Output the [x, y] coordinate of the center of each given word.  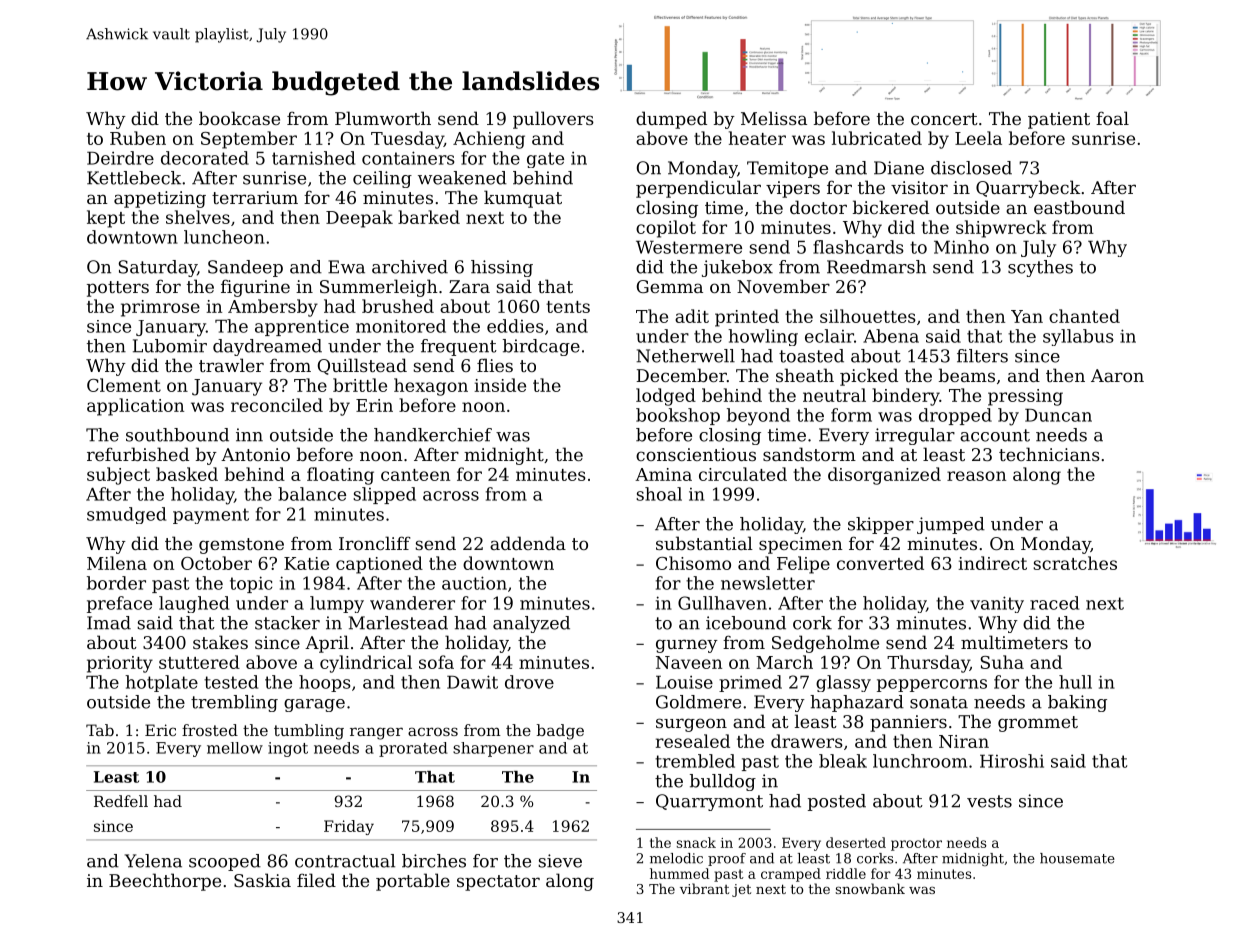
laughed [194, 604]
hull [1075, 682]
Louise [684, 682]
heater [757, 138]
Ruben [138, 138]
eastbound [1079, 207]
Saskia [262, 880]
